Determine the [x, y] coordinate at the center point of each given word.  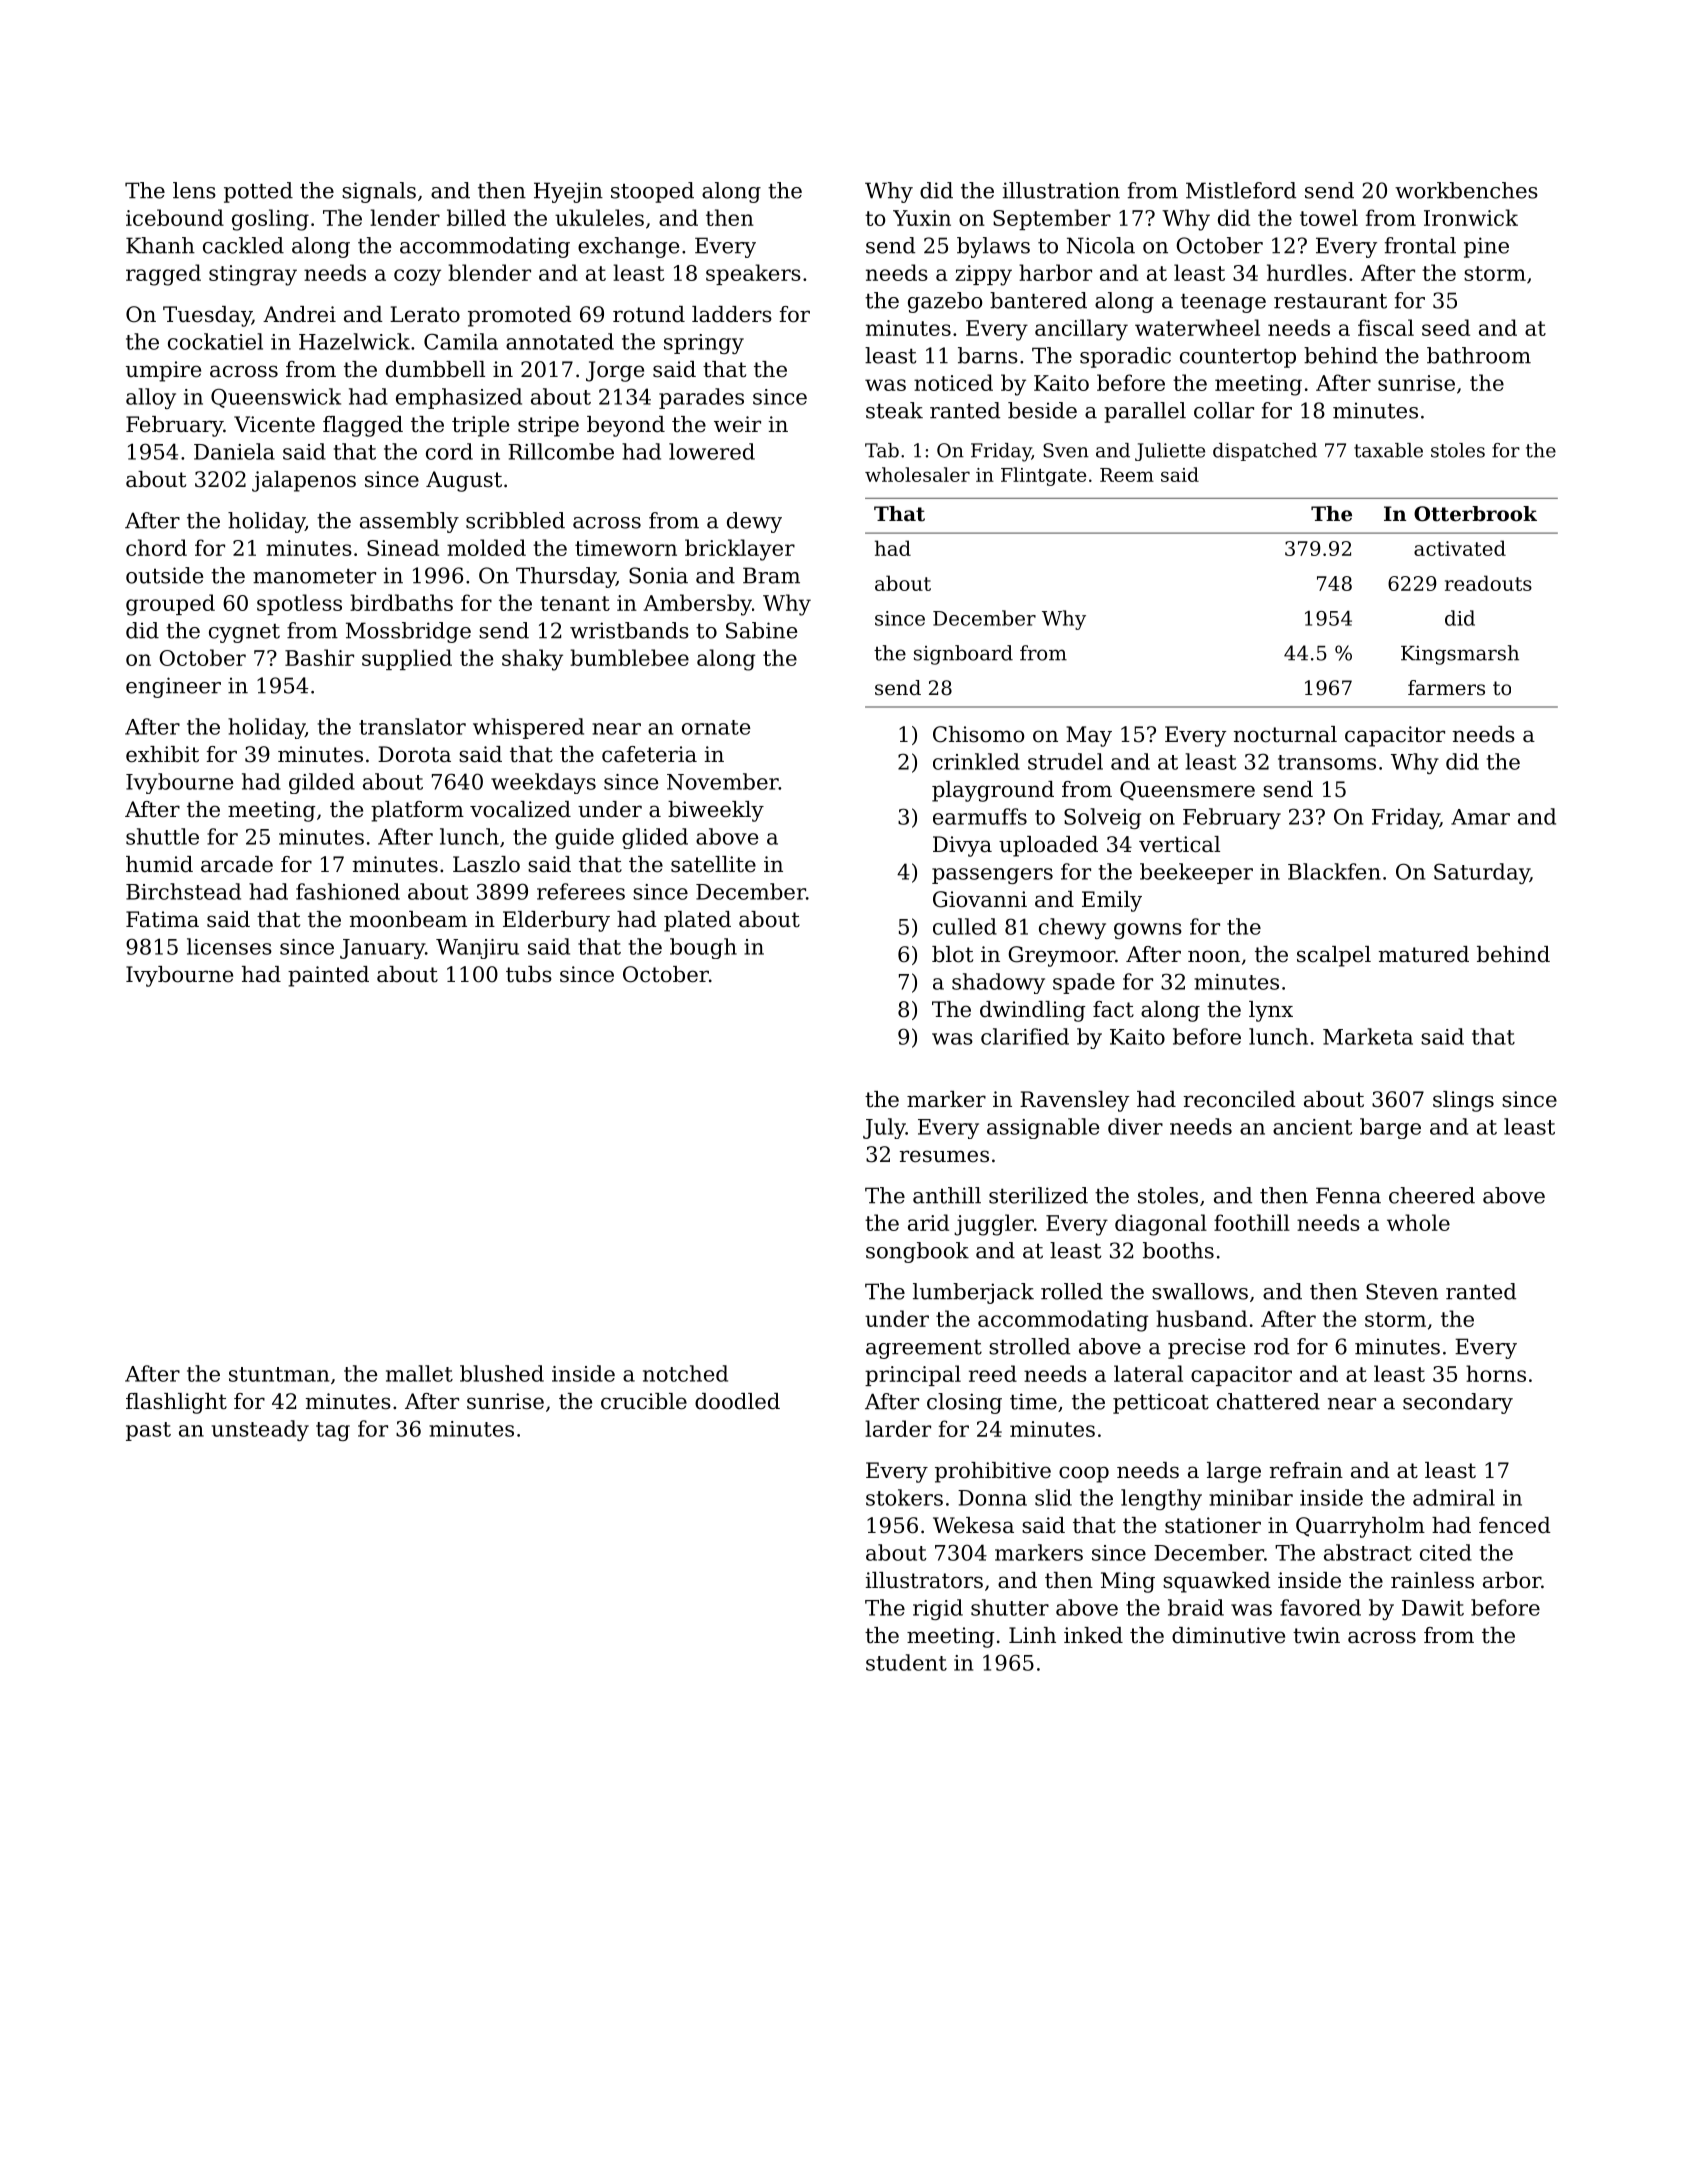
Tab [882, 450]
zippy [983, 275]
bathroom [1479, 355]
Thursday [566, 577]
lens [194, 190]
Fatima [162, 919]
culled [965, 926]
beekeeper [1196, 873]
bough [703, 948]
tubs [529, 974]
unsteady [260, 1430]
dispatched [1265, 452]
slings [1463, 1101]
